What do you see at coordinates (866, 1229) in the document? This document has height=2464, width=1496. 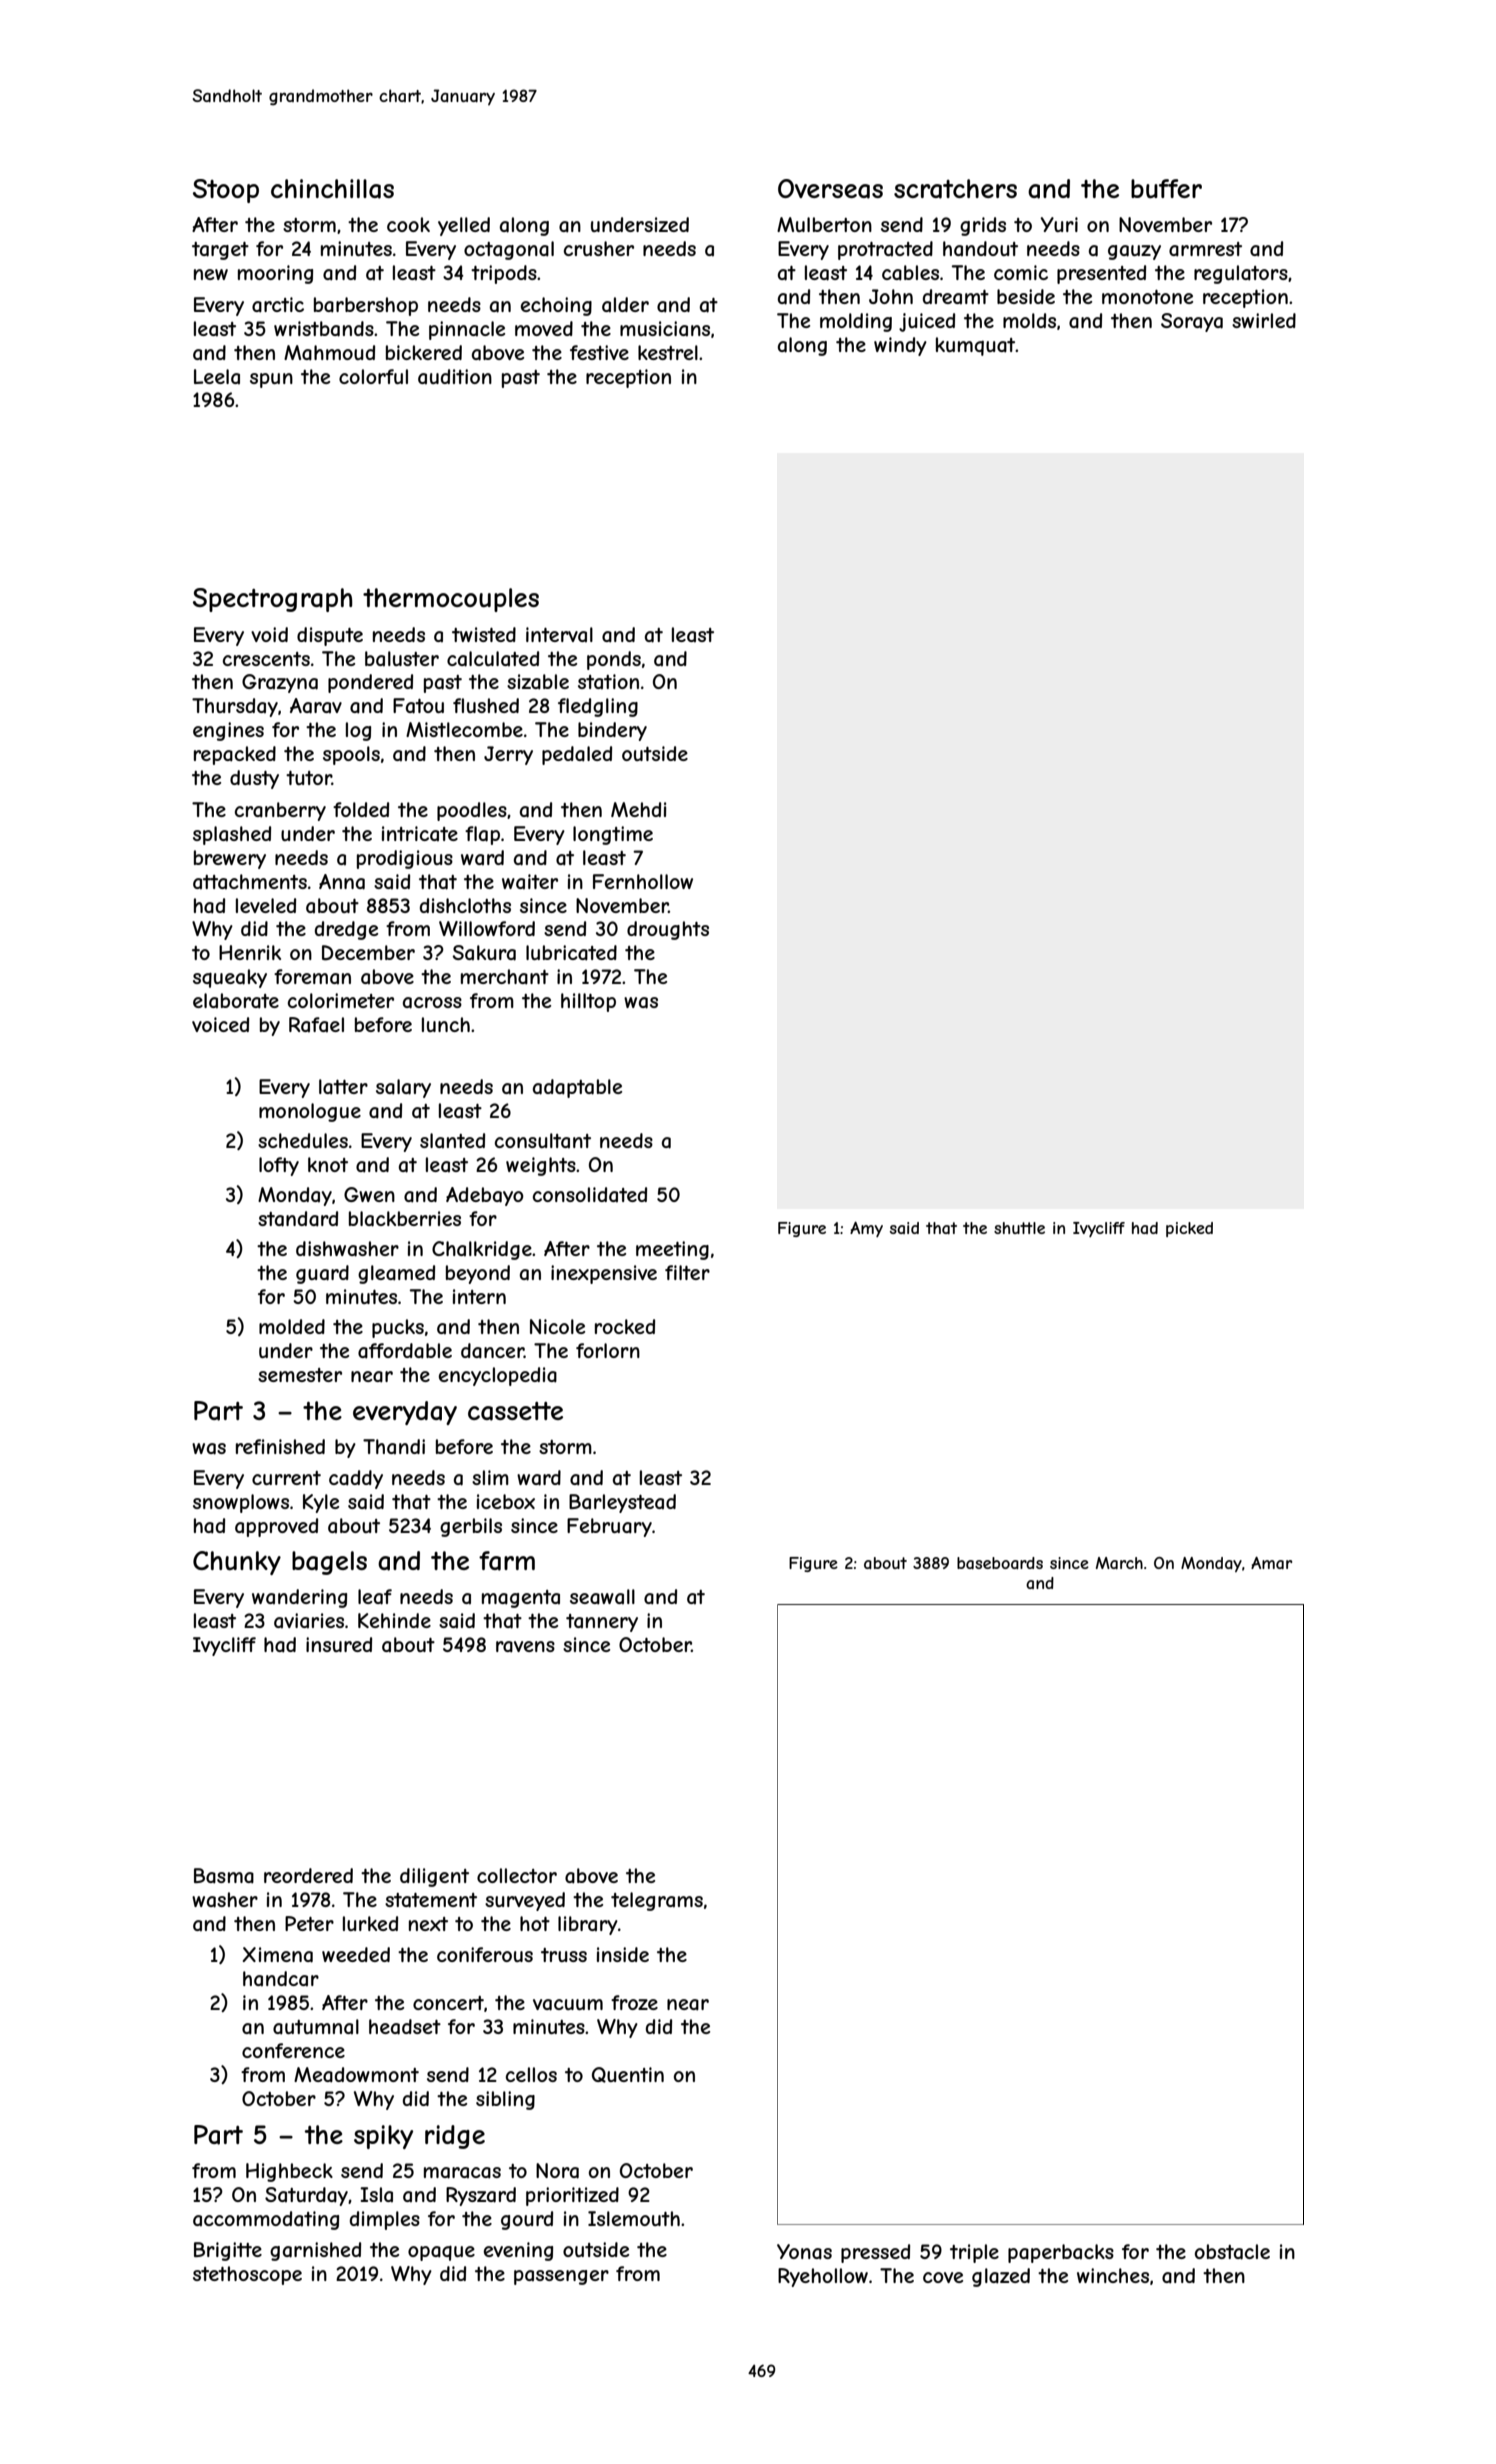 I see `Amy` at bounding box center [866, 1229].
